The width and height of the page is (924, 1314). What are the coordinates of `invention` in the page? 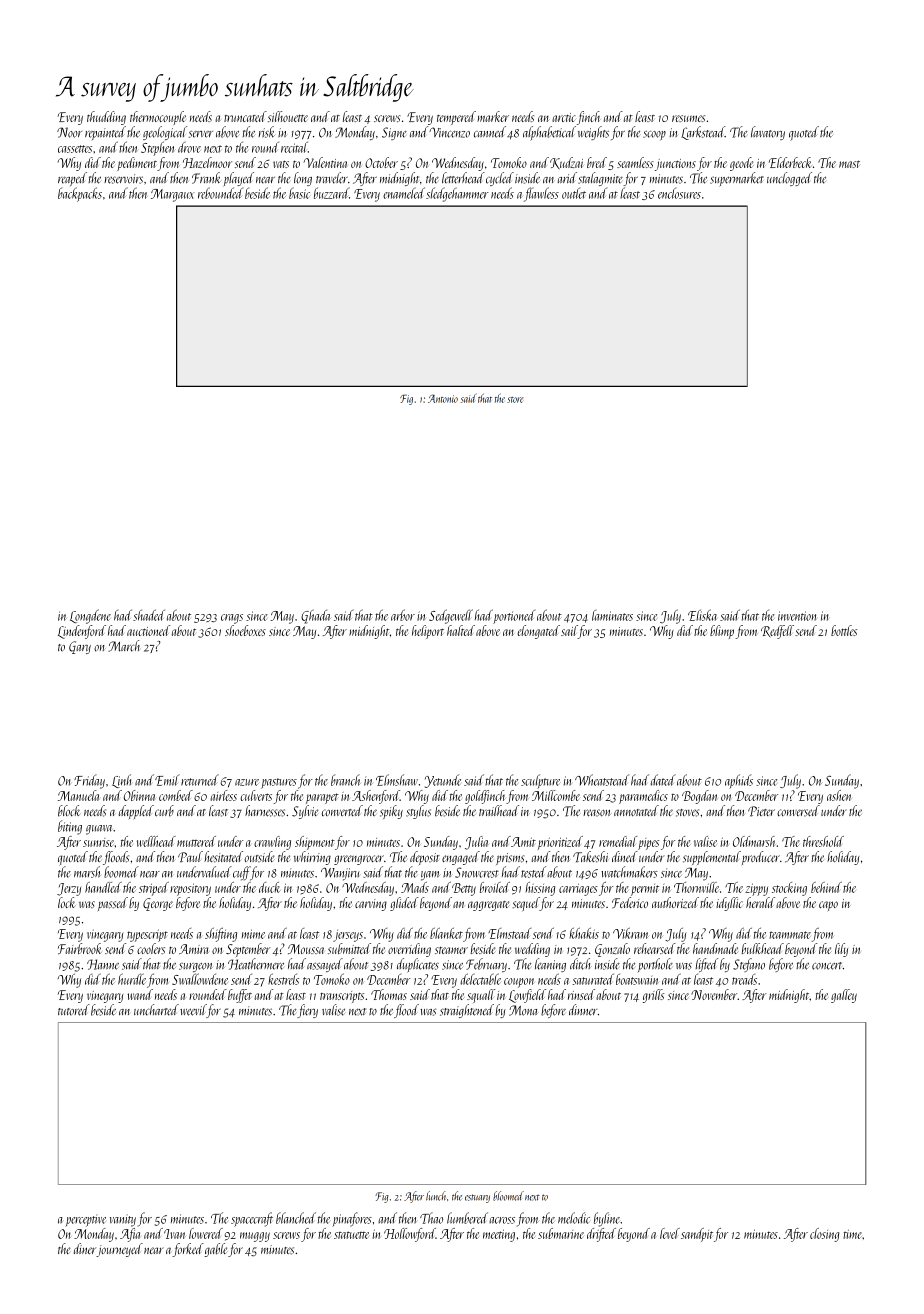 It's located at (797, 616).
